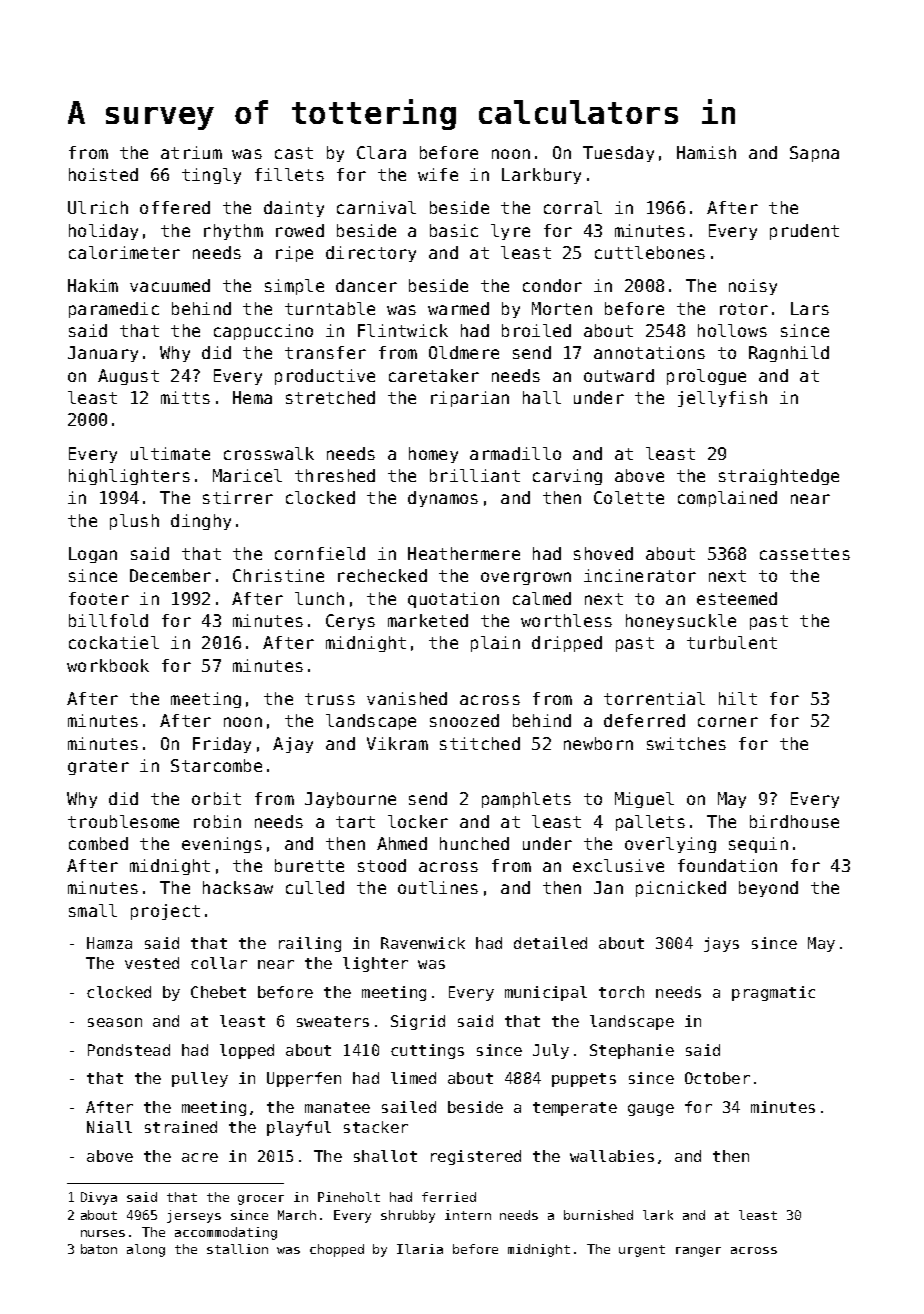 This page has height=1314, width=924. What do you see at coordinates (108, 665) in the page?
I see `workbook` at bounding box center [108, 665].
